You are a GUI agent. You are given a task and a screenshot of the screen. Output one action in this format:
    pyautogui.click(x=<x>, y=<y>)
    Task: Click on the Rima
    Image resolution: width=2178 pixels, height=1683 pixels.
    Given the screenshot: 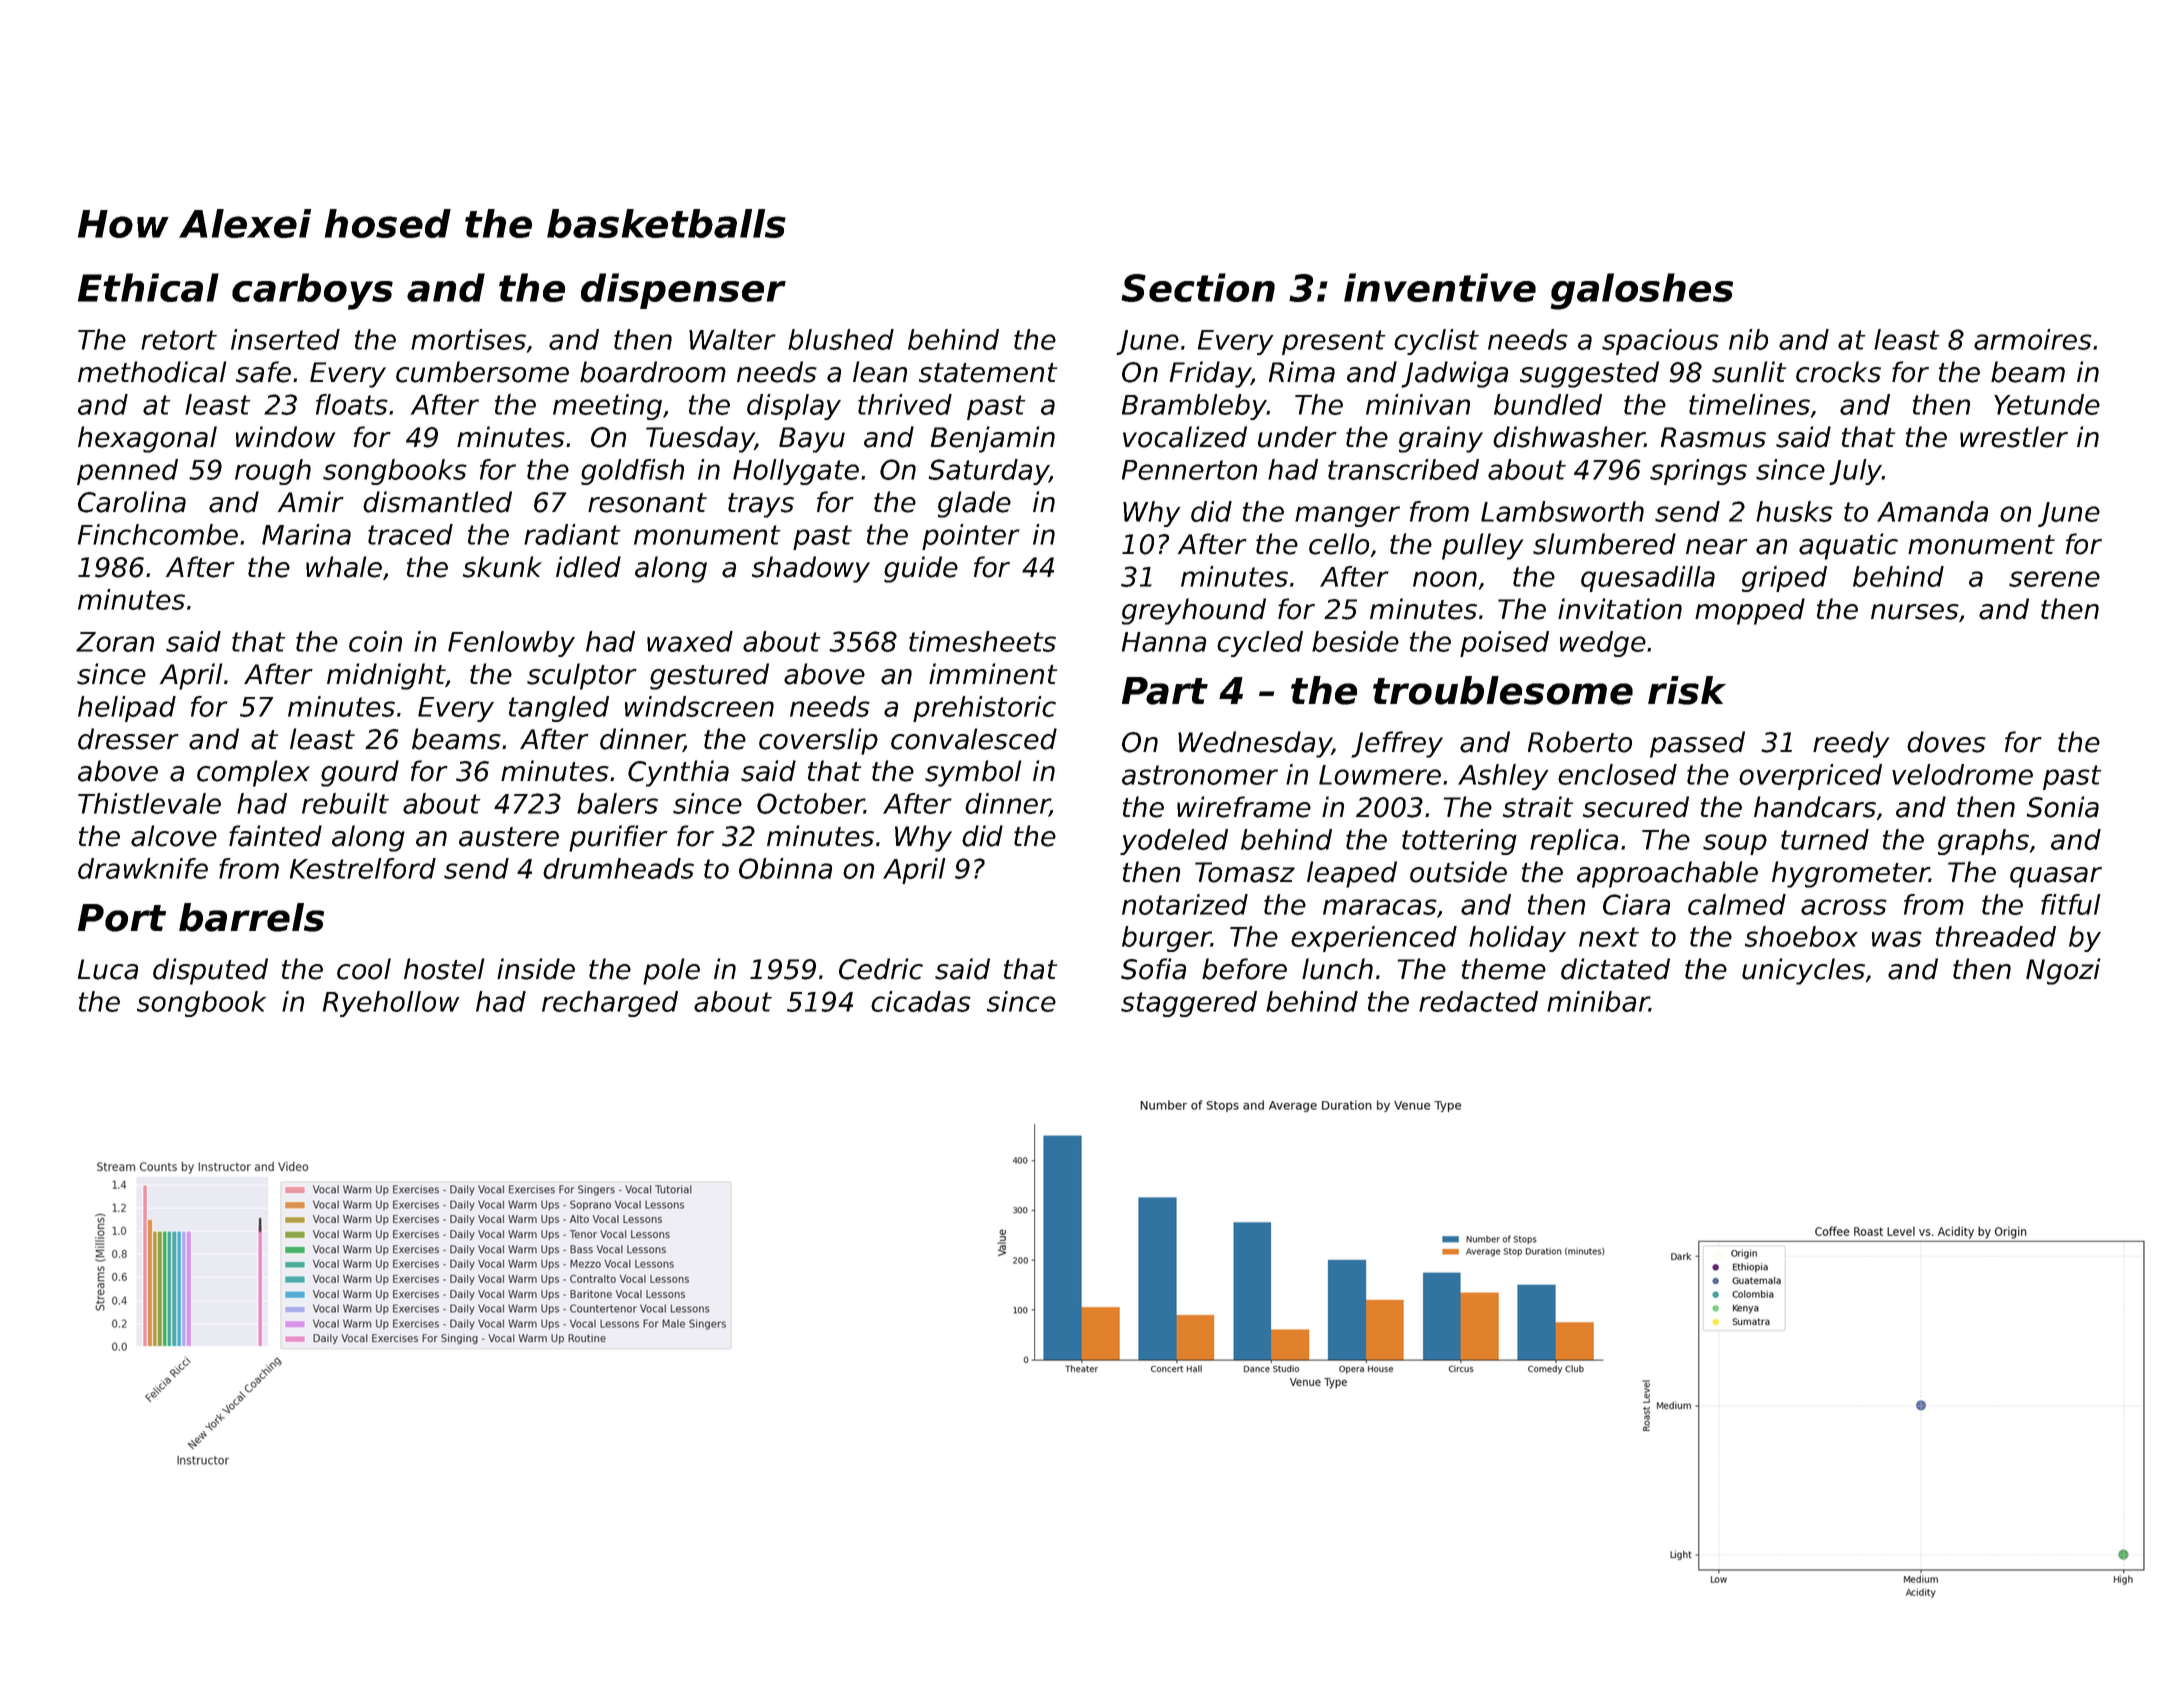 What is the action you would take?
    pyautogui.click(x=1302, y=372)
